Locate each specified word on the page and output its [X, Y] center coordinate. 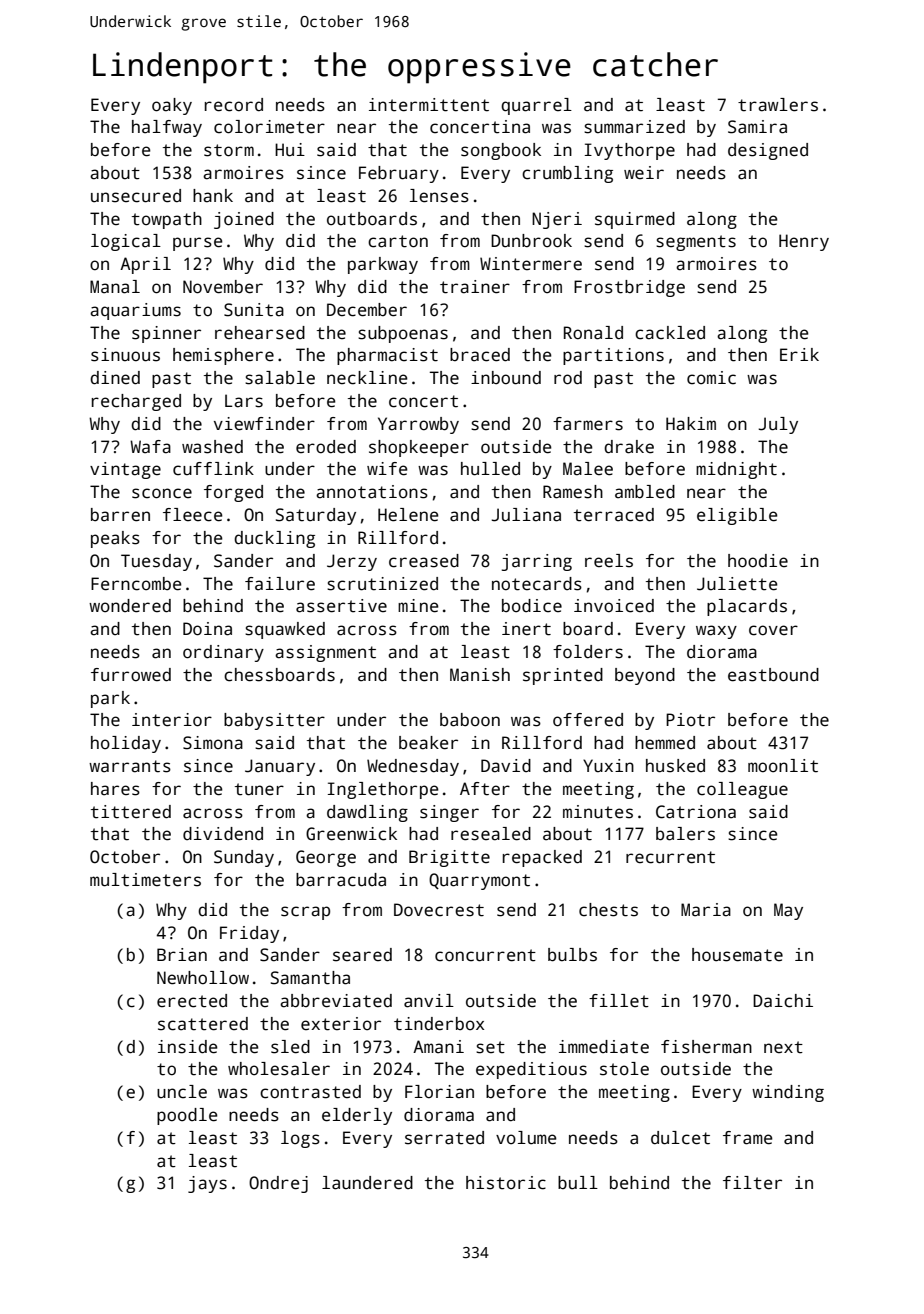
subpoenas [403, 334]
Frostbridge [629, 288]
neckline [367, 378]
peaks [115, 539]
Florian [439, 1092]
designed [768, 151]
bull [578, 1183]
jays [207, 1184]
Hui [290, 150]
